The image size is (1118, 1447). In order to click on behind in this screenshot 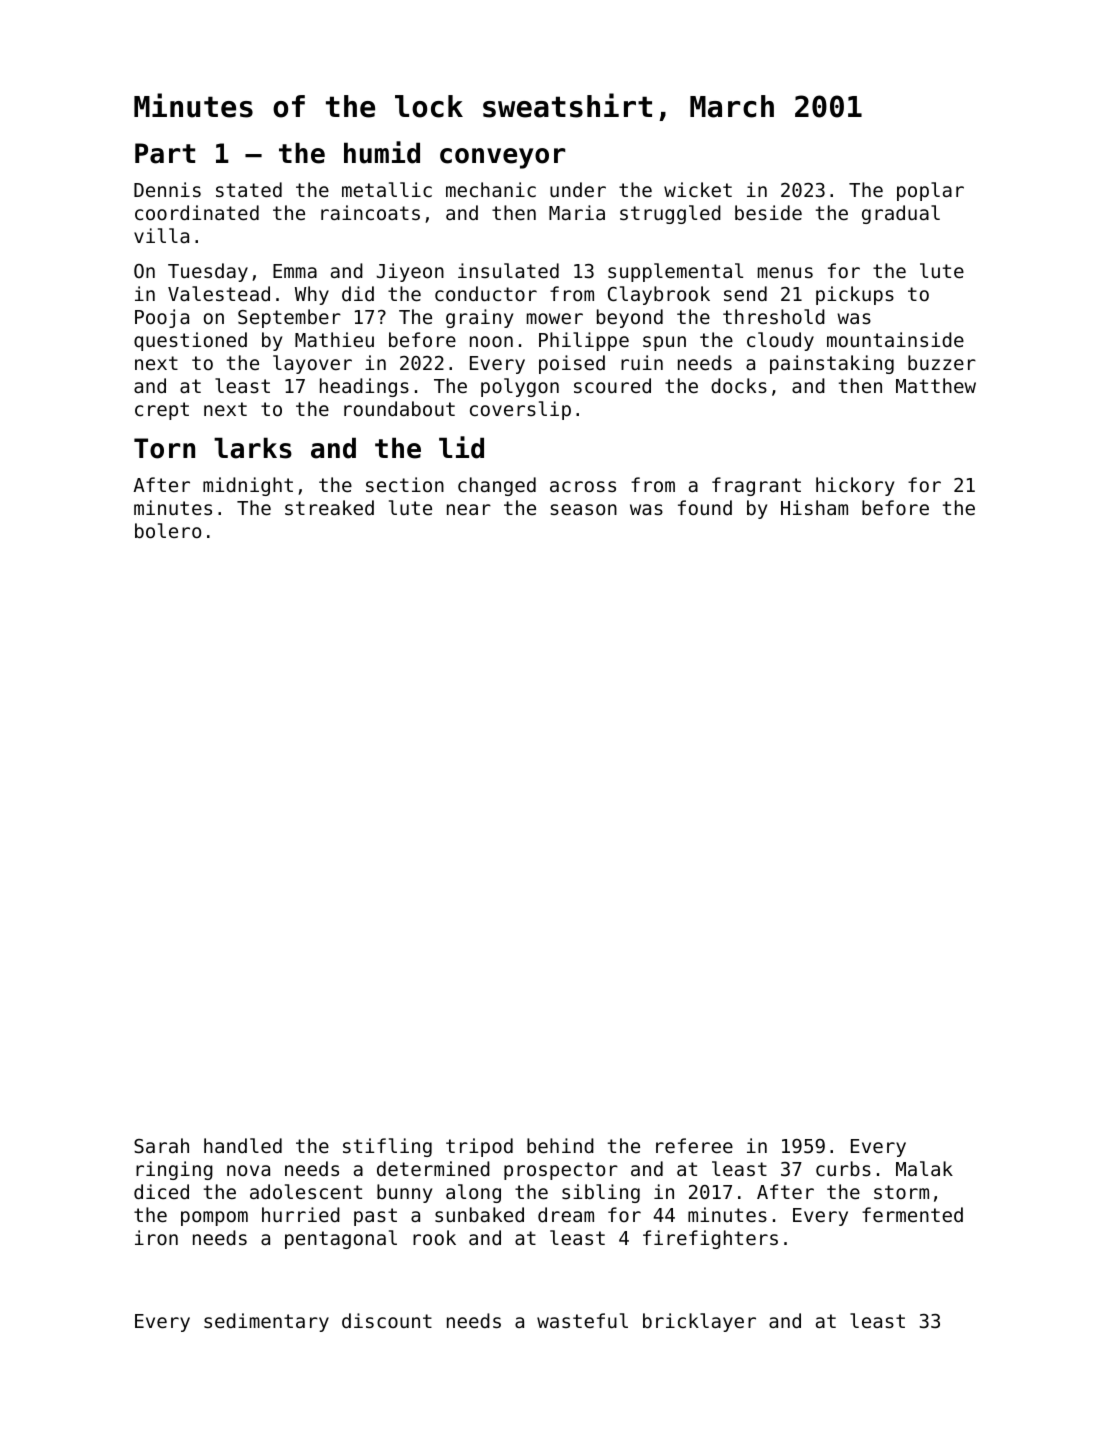, I will do `click(560, 1145)`.
